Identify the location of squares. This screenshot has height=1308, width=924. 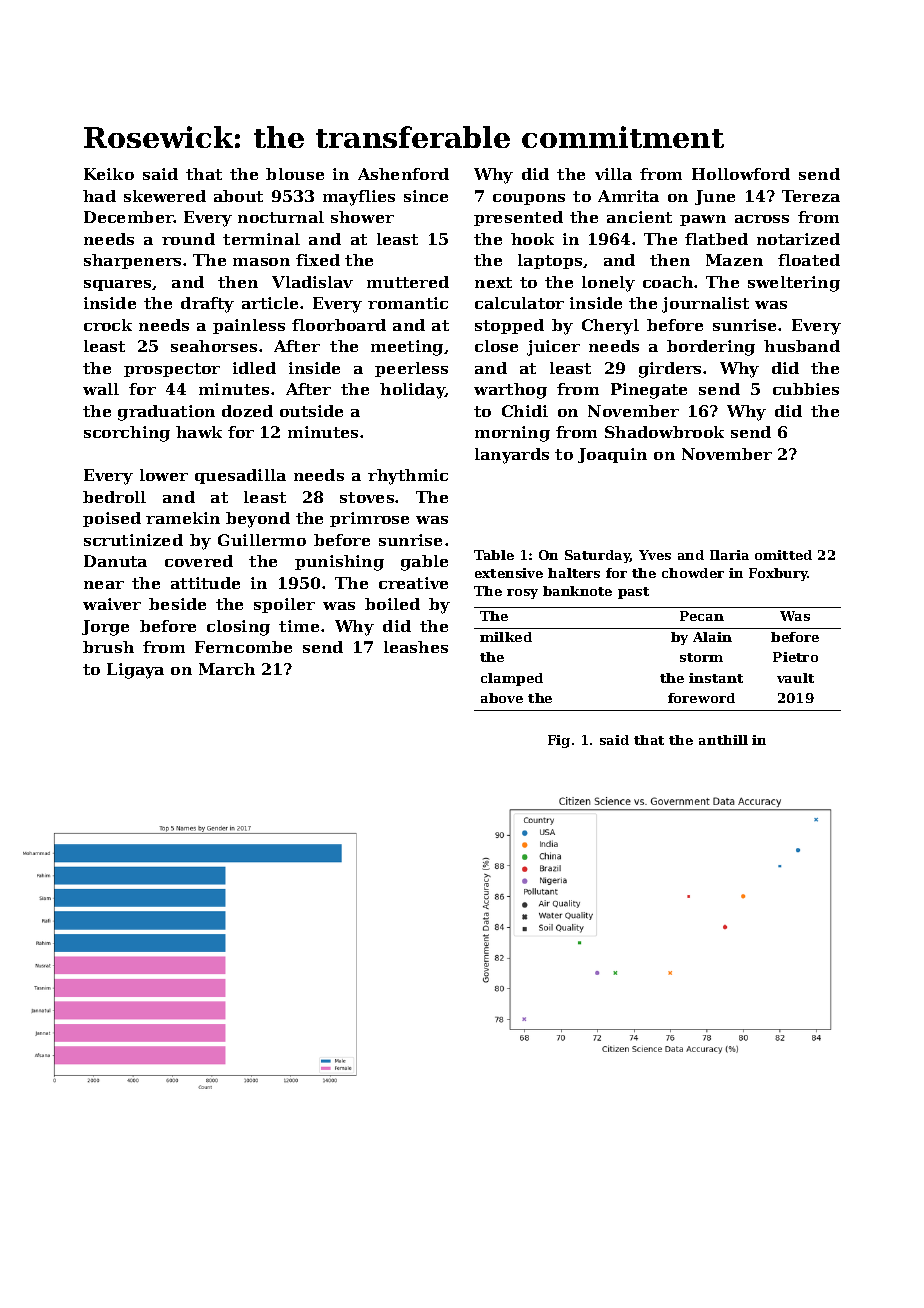
(117, 285).
